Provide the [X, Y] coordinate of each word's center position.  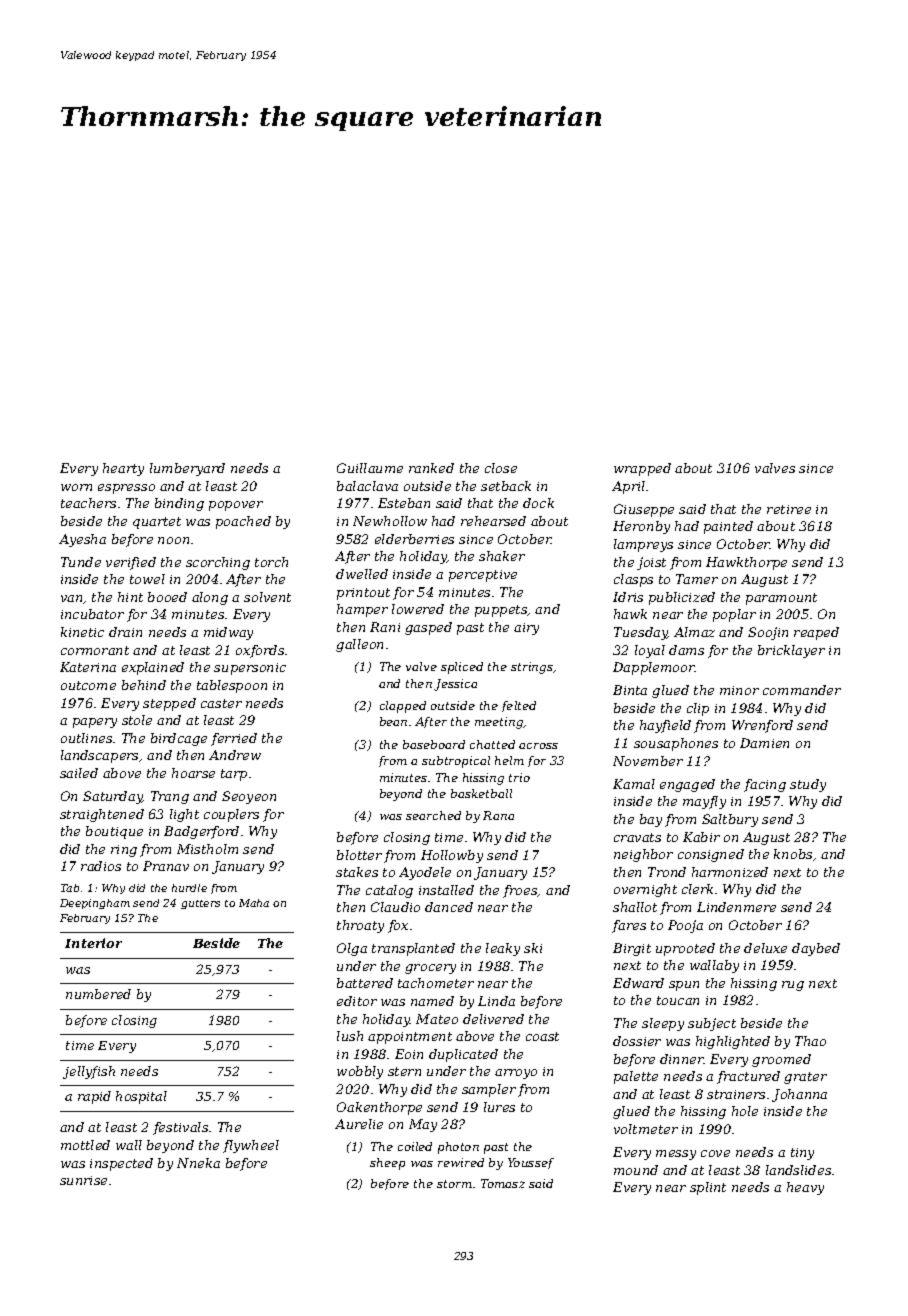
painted [728, 527]
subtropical [456, 762]
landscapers [100, 756]
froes [520, 891]
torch [271, 562]
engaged [687, 785]
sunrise [83, 1180]
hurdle [189, 888]
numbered [98, 994]
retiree [789, 509]
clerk [697, 889]
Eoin [409, 1054]
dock [538, 503]
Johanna [799, 1095]
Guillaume [370, 468]
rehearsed [493, 521]
